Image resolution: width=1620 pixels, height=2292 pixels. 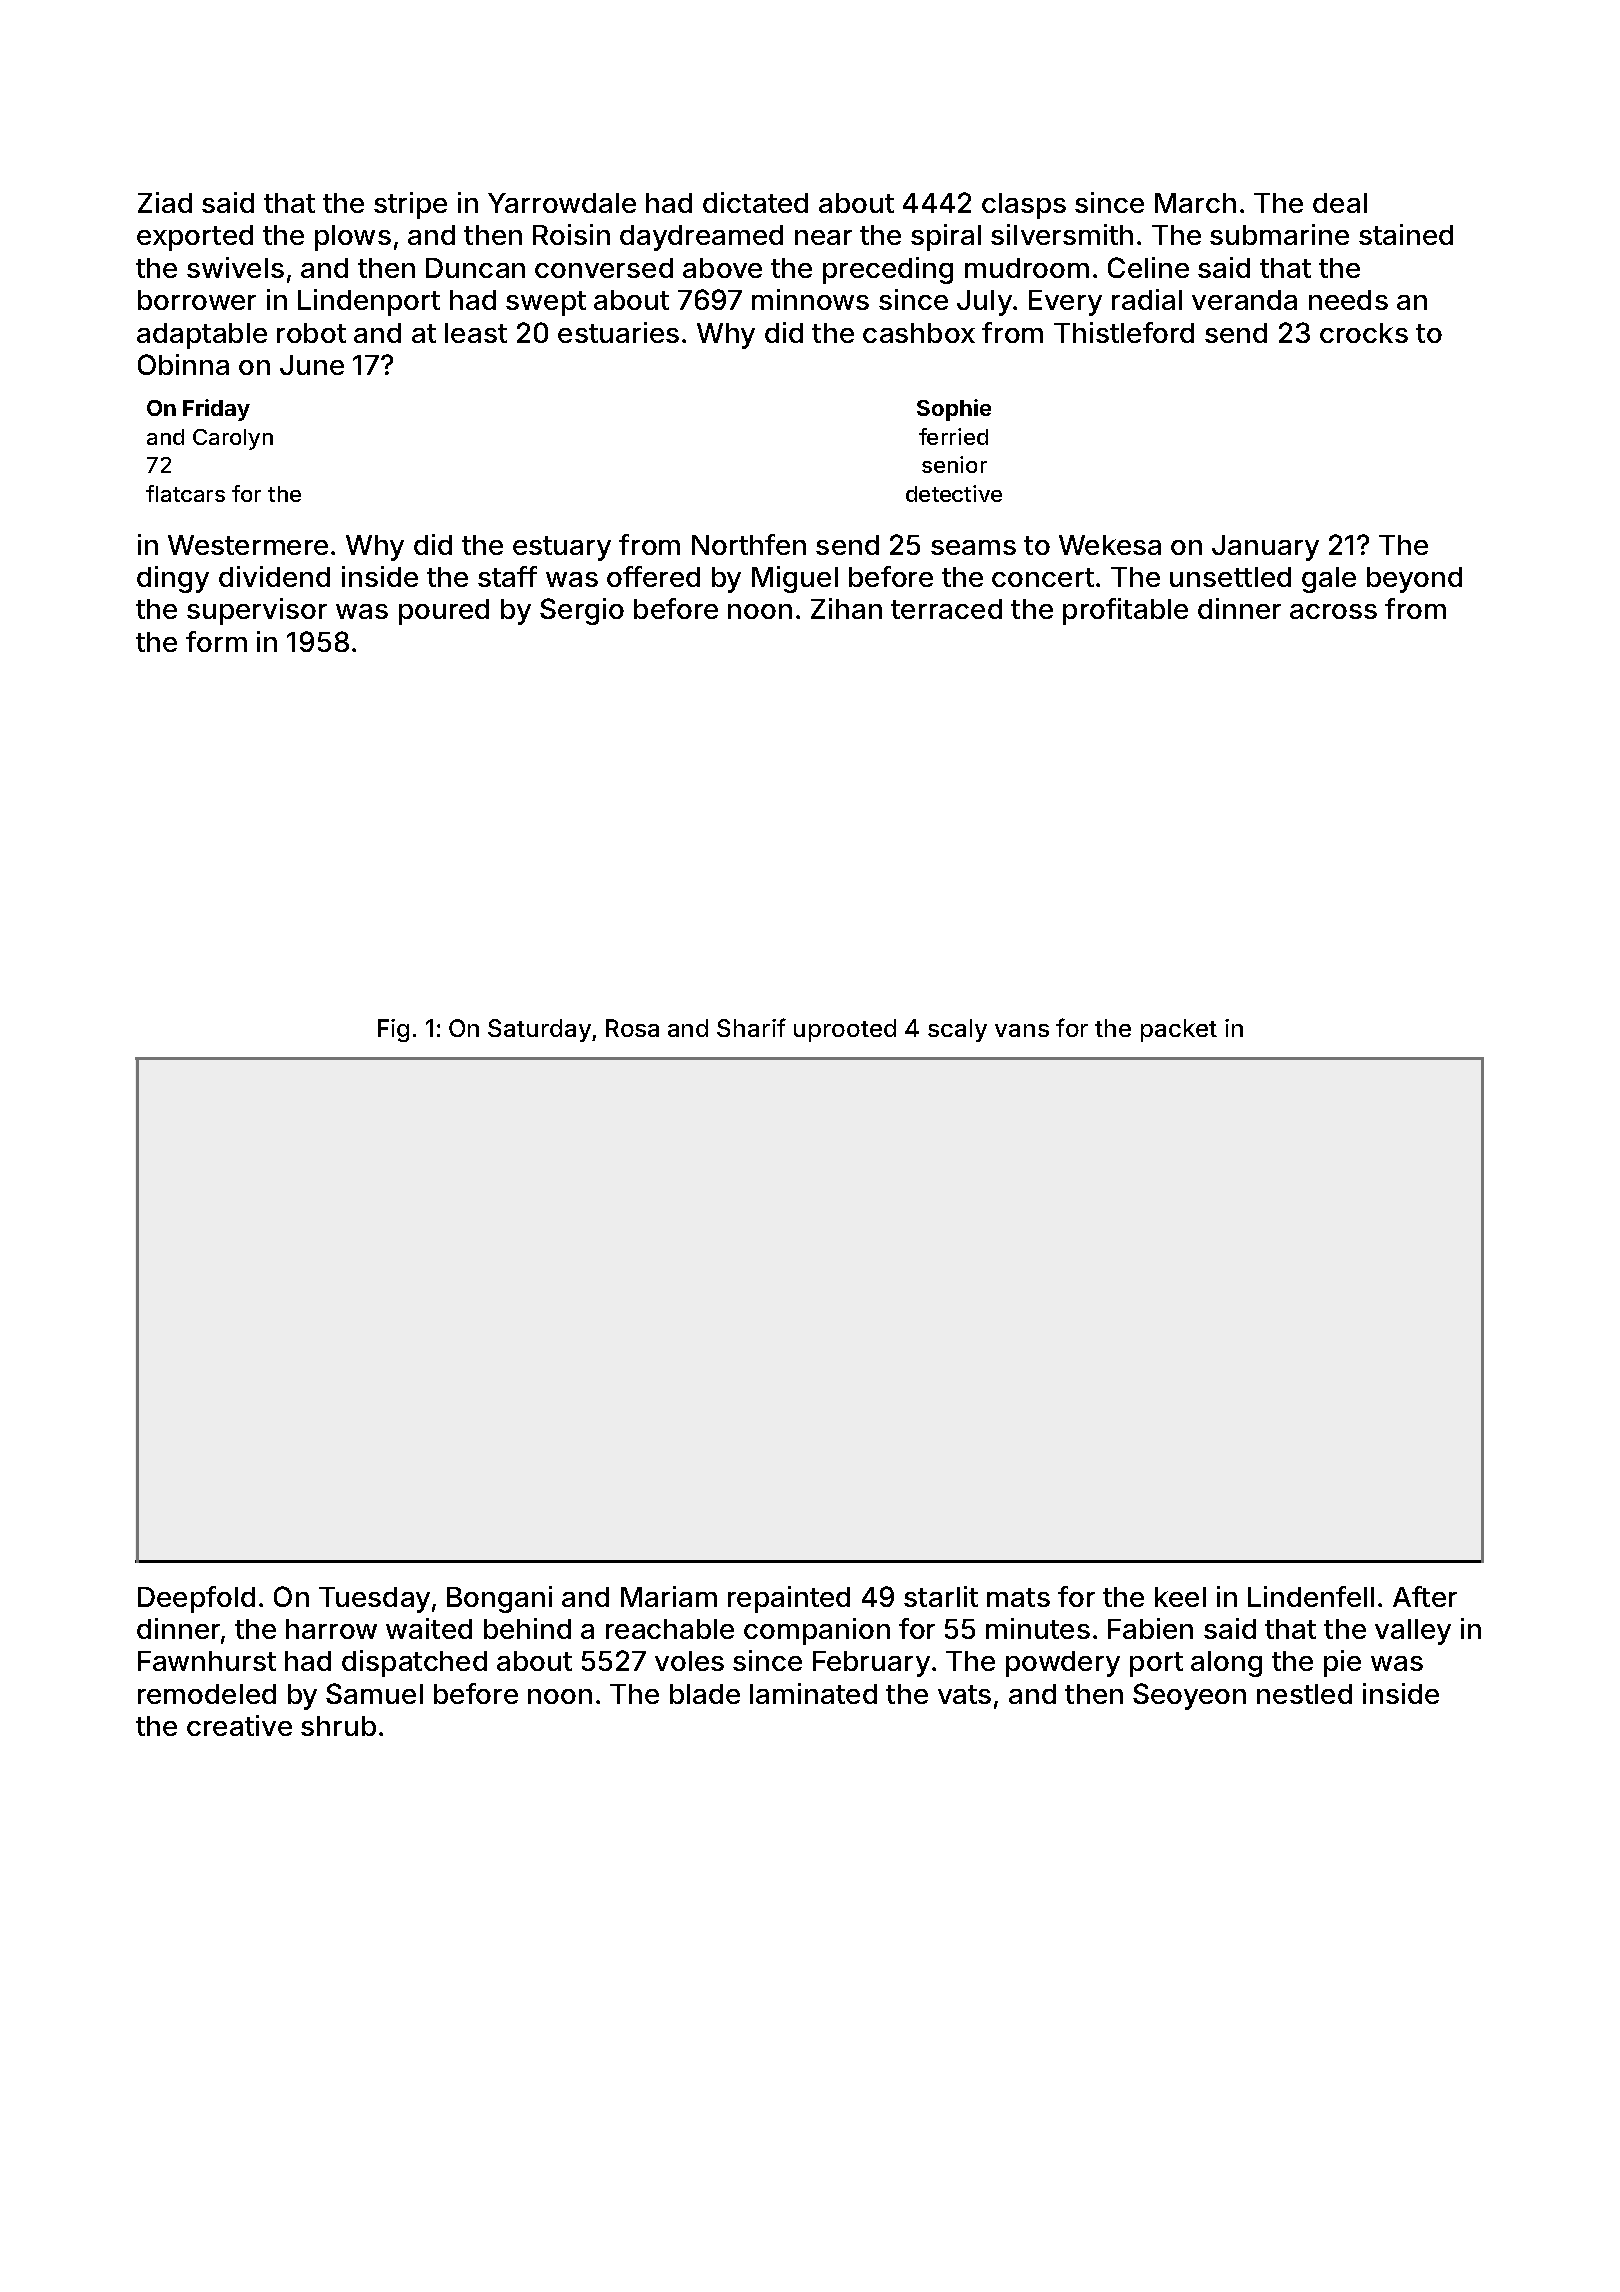 What do you see at coordinates (946, 609) in the screenshot?
I see `terraced` at bounding box center [946, 609].
